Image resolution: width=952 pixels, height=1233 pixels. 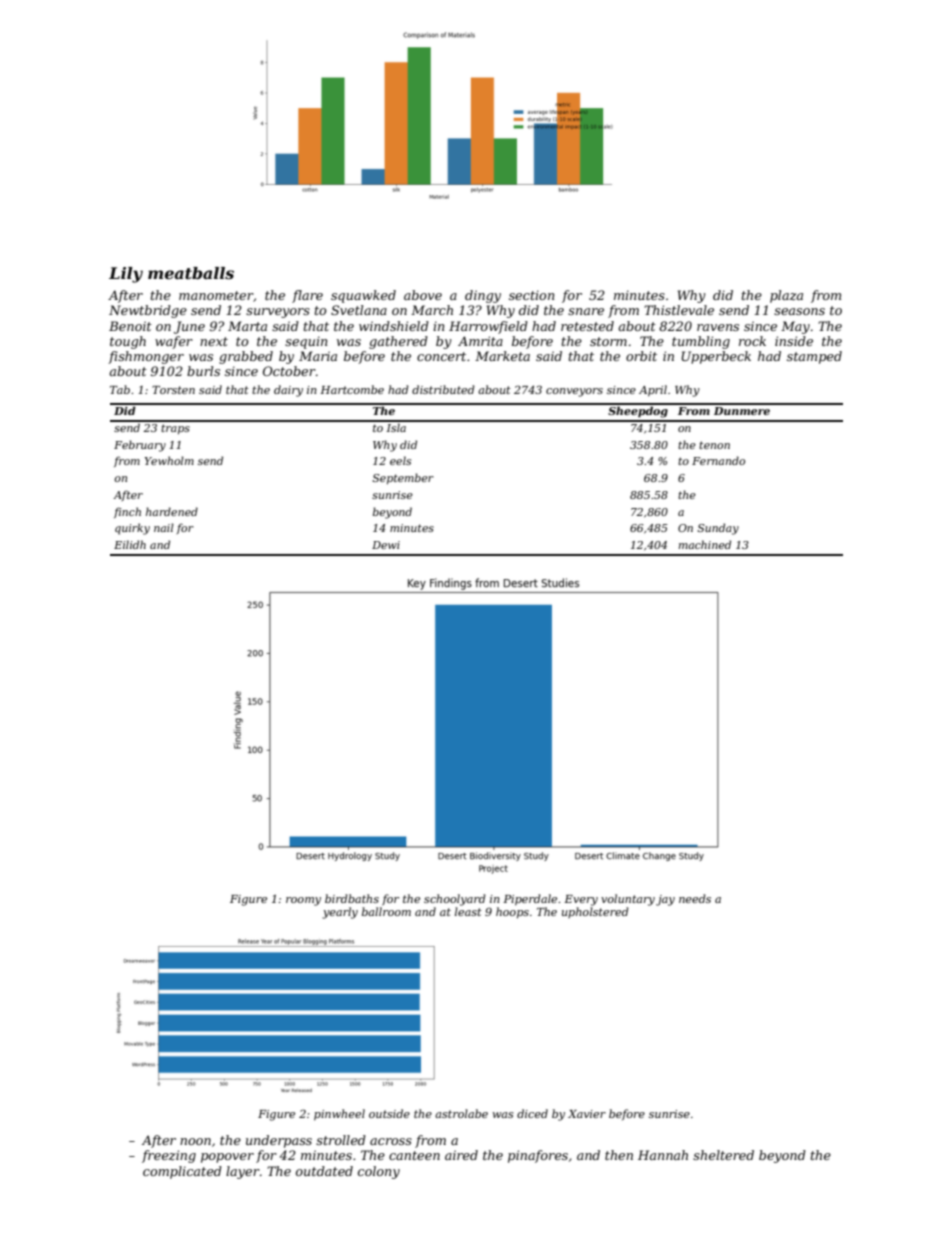 What do you see at coordinates (483, 296) in the document?
I see `dingy` at bounding box center [483, 296].
